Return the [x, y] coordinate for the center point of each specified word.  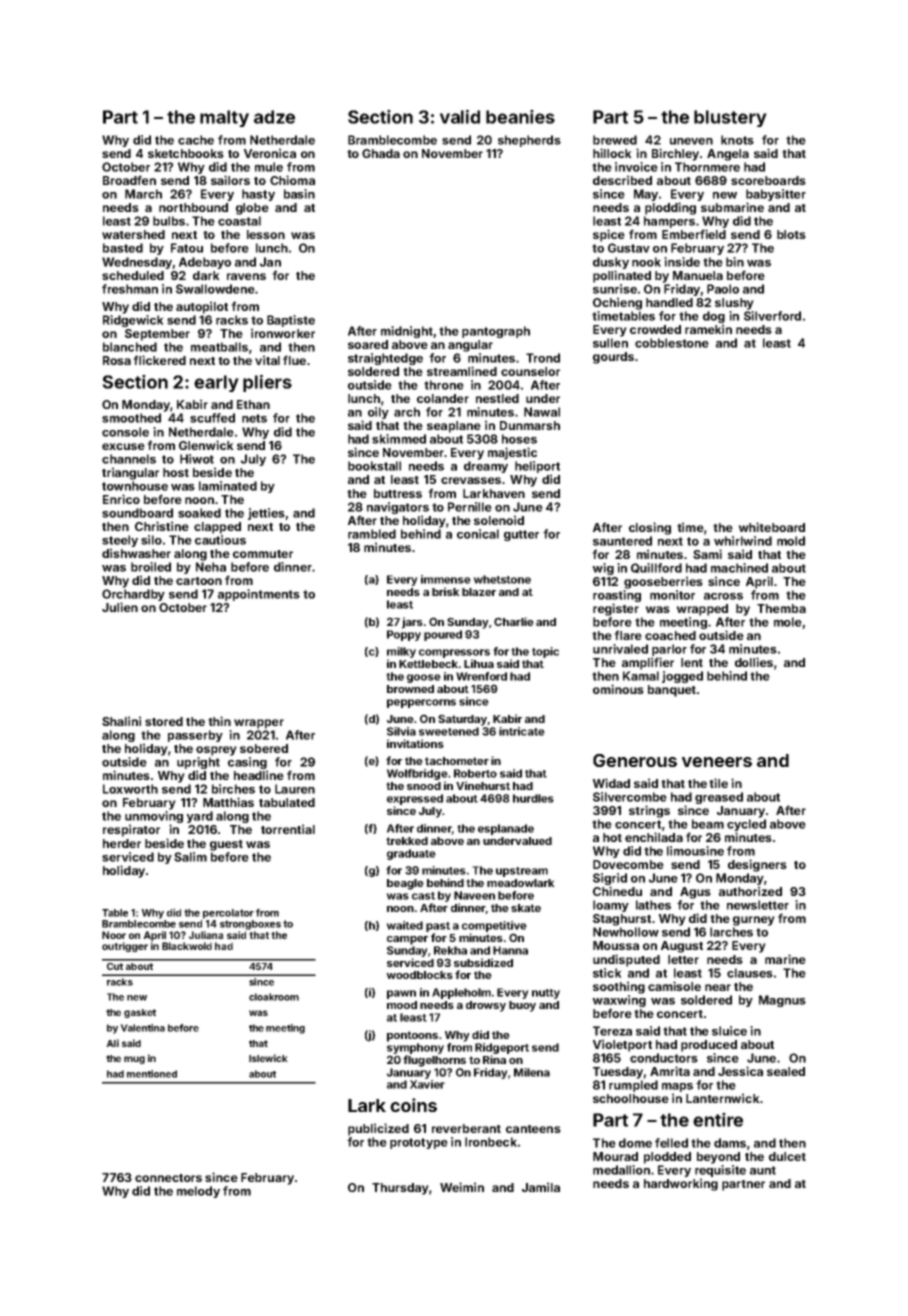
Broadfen [129, 180]
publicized [378, 1129]
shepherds [529, 141]
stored [164, 721]
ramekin [708, 329]
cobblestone [672, 343]
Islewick [268, 1058]
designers [757, 865]
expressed [415, 799]
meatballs [219, 347]
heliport [537, 467]
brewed [615, 140]
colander [443, 398]
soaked [199, 513]
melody [198, 1192]
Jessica [740, 1071]
